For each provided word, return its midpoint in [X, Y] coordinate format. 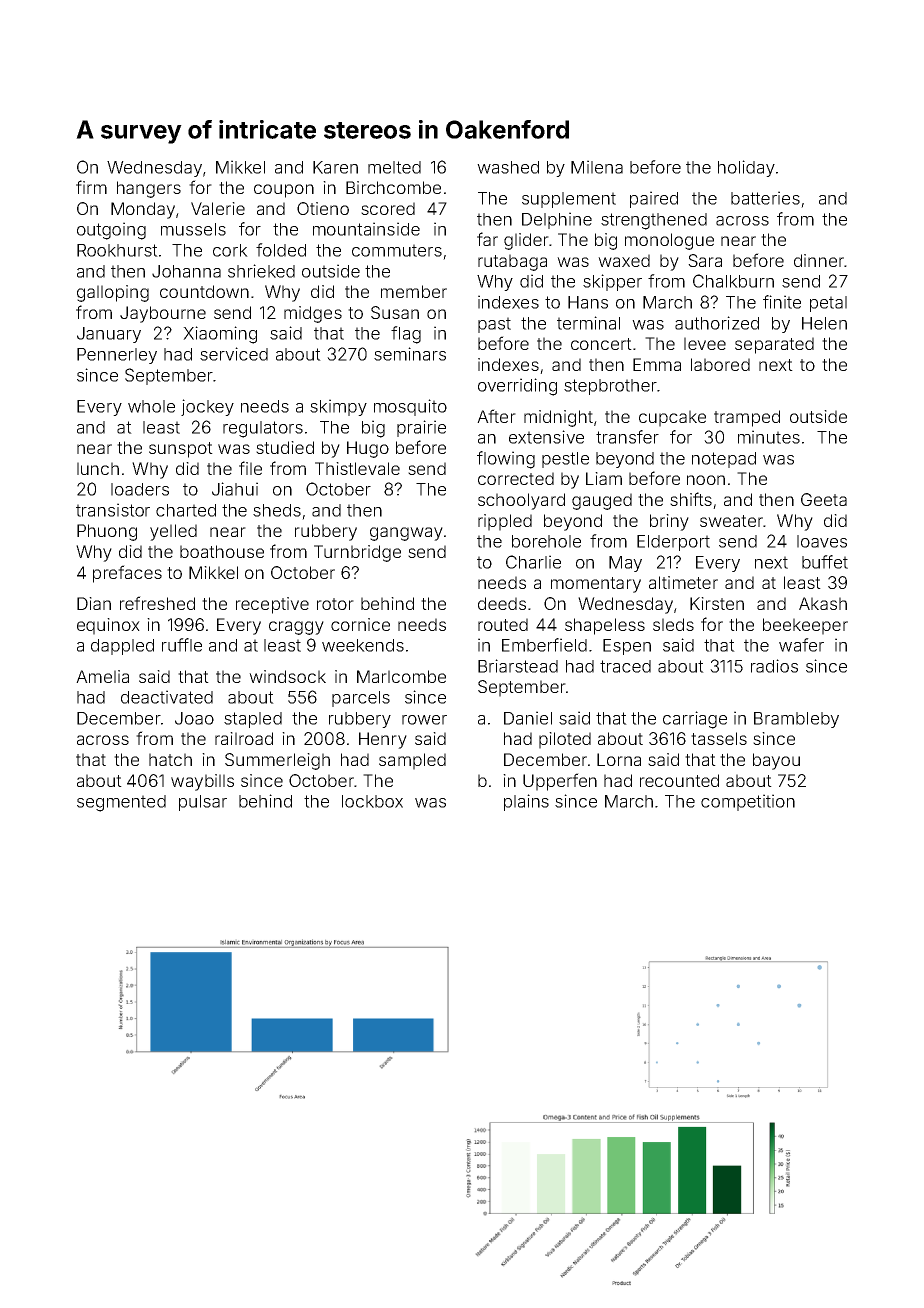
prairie [421, 428]
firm [91, 187]
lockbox [372, 801]
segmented [121, 803]
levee [705, 343]
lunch [98, 468]
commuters [397, 250]
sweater [731, 521]
